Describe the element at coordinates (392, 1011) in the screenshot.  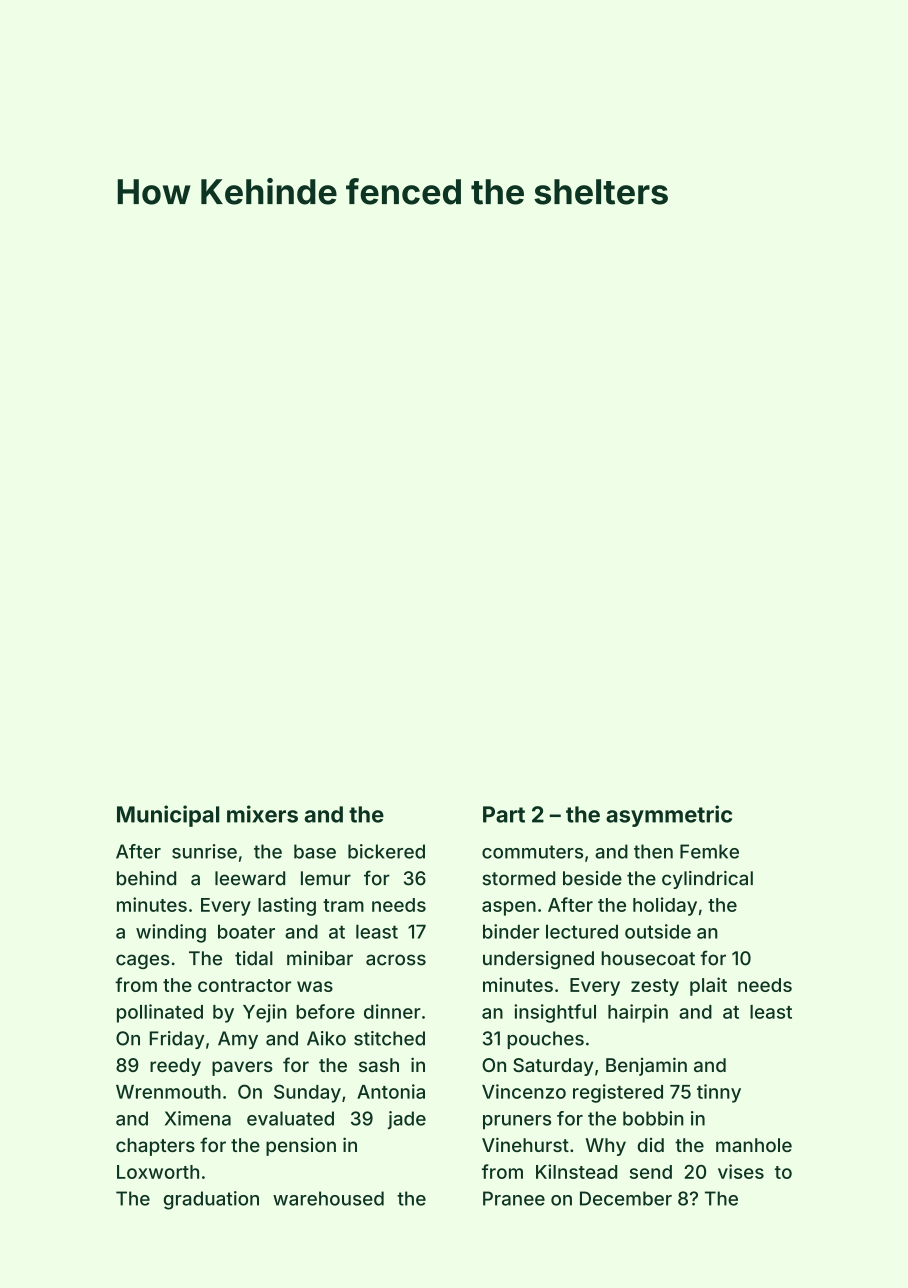
I see `dinner` at that location.
